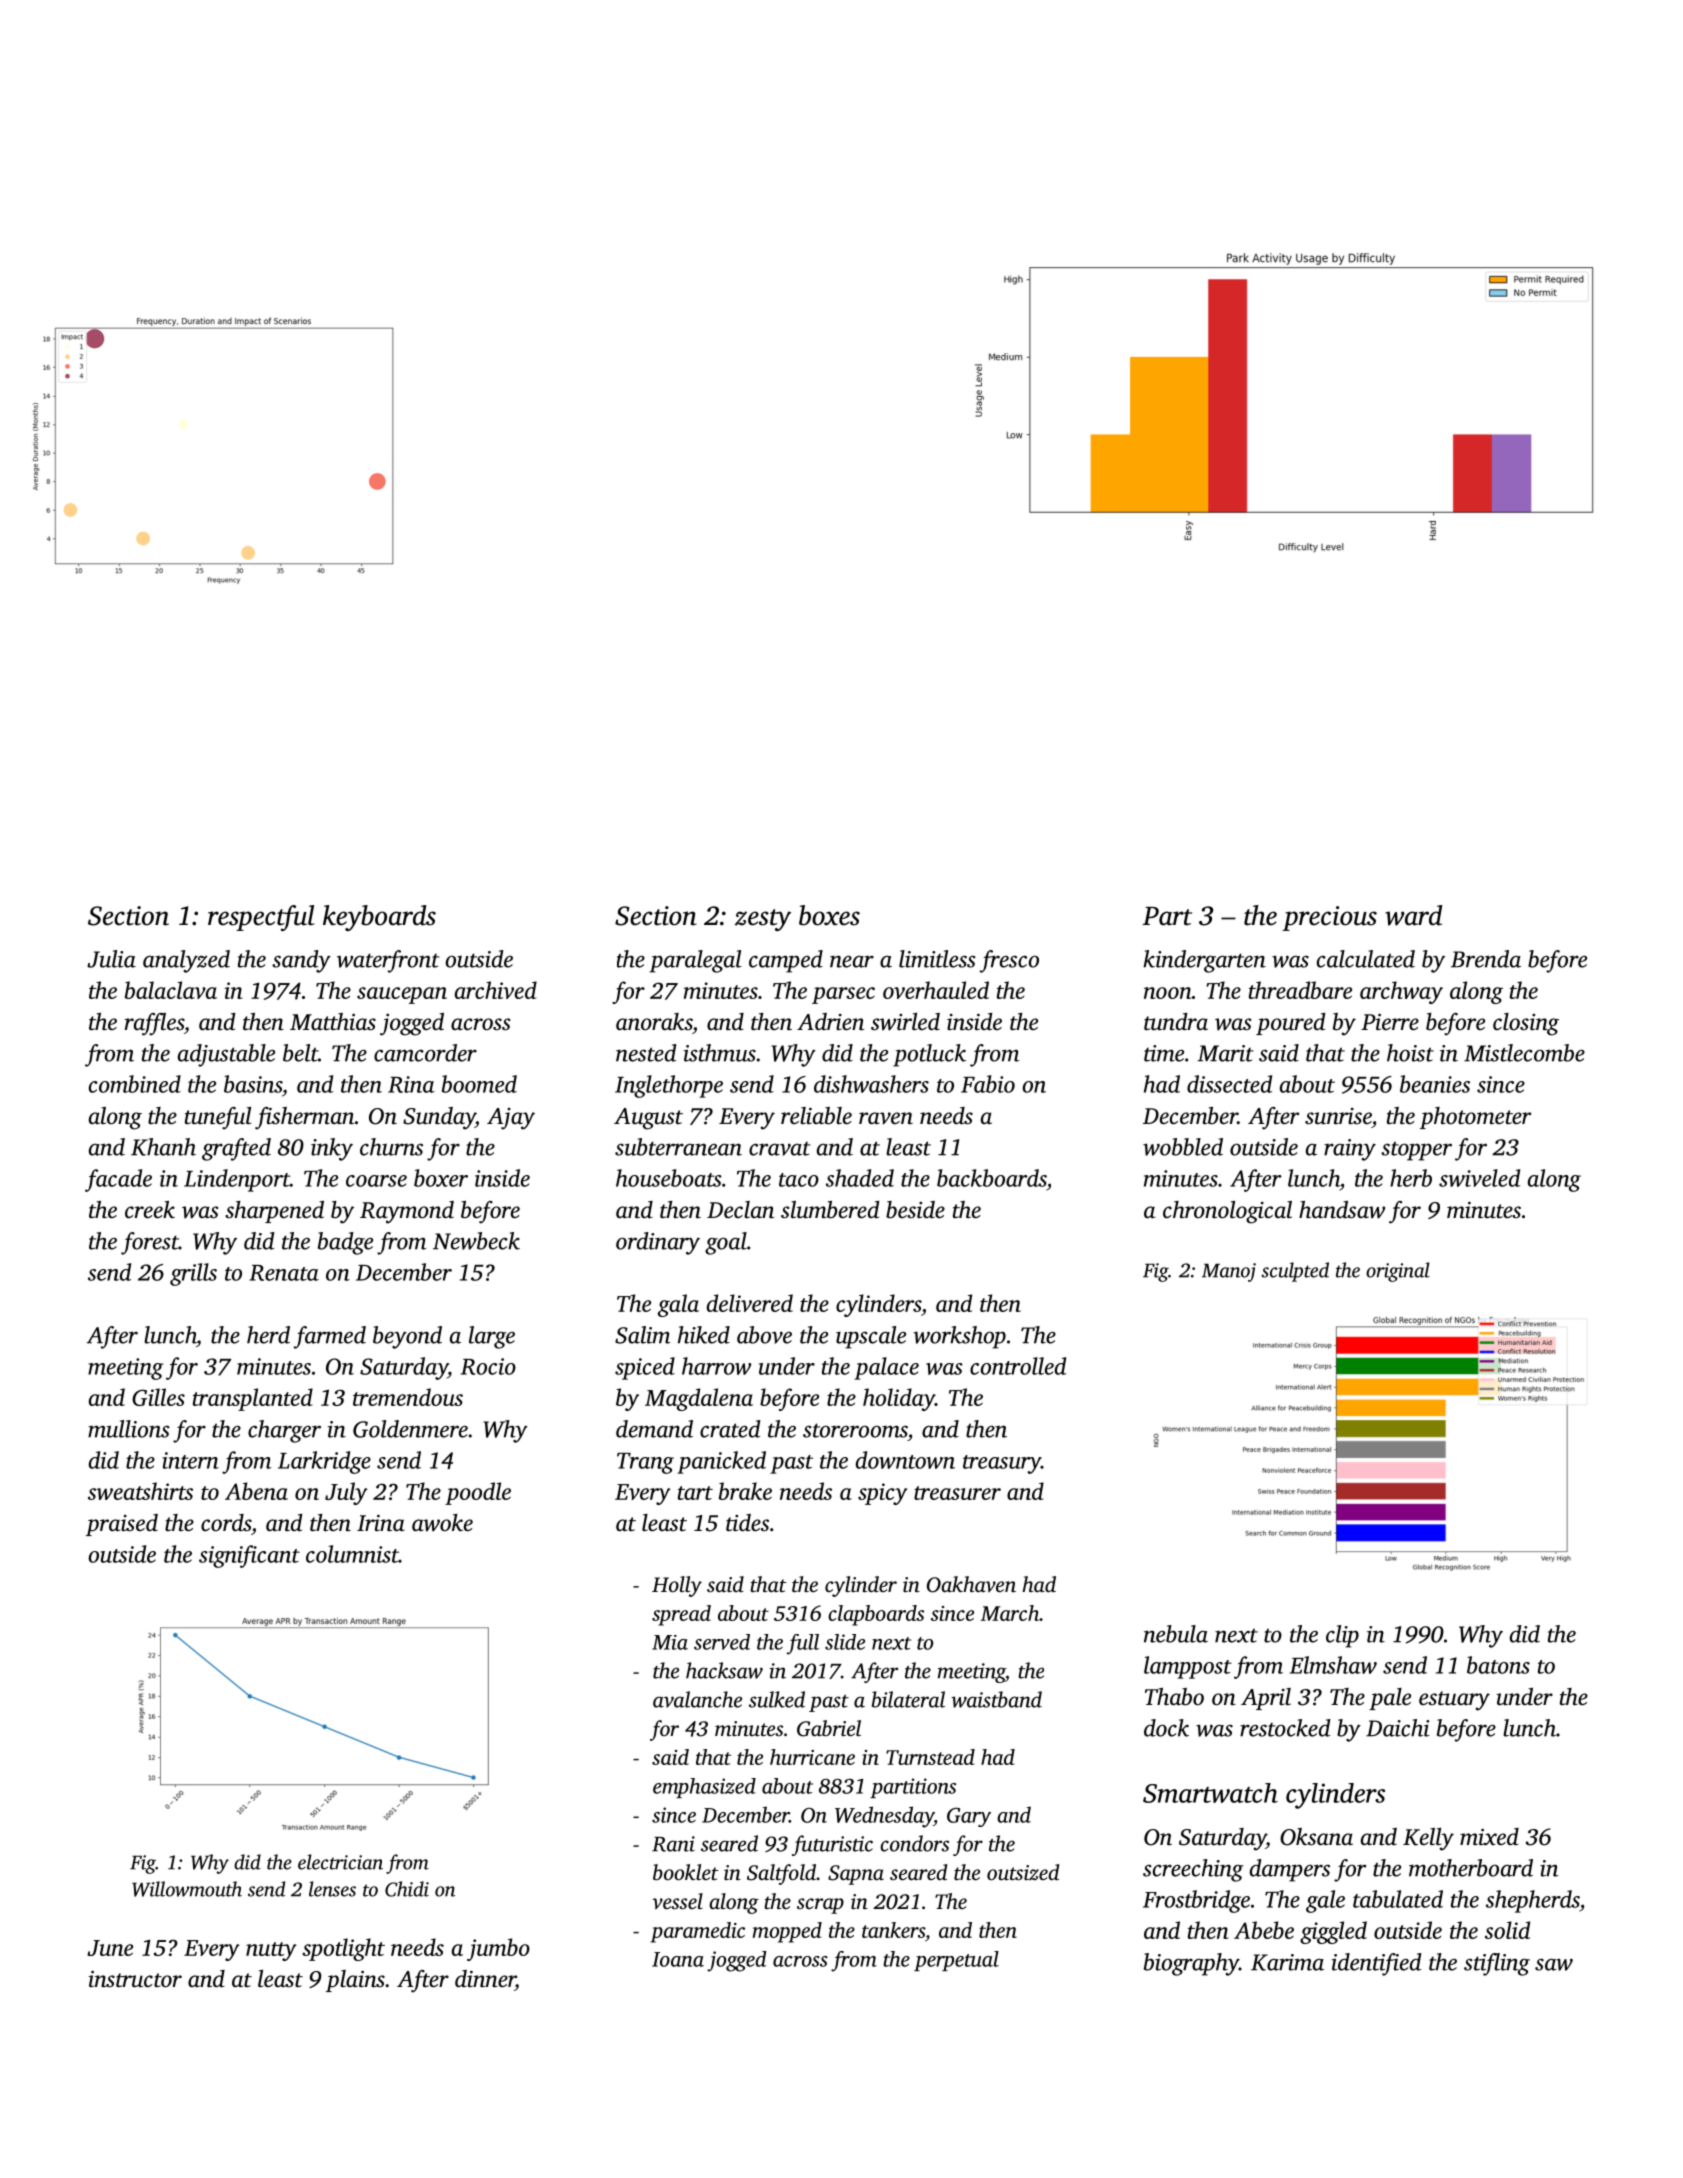 The width and height of the image is (1683, 2178). Describe the element at coordinates (971, 1584) in the image. I see `Oakhaven` at that location.
